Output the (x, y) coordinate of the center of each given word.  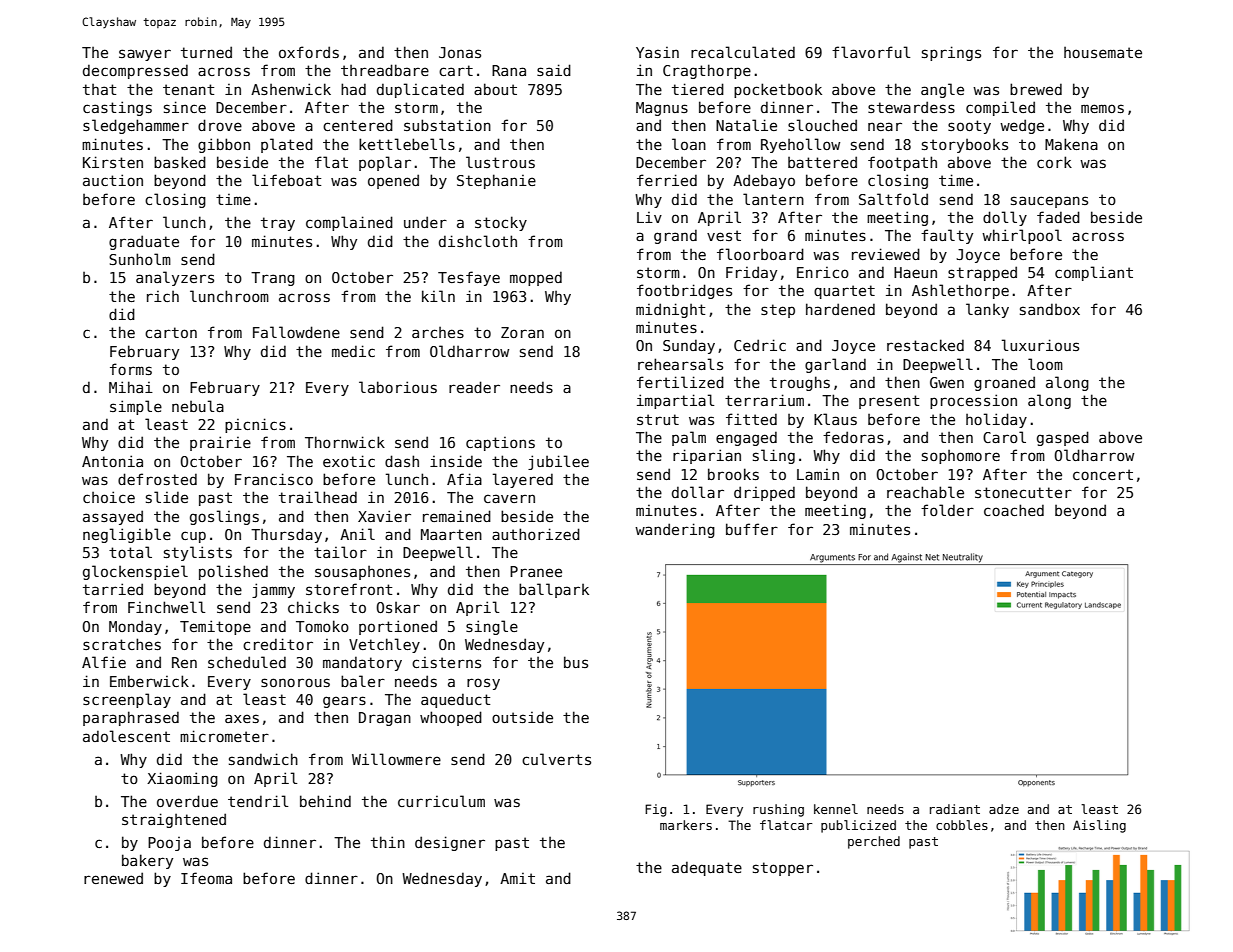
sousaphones (362, 573)
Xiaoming (182, 779)
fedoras (853, 437)
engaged (746, 438)
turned (206, 52)
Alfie (104, 662)
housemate (1103, 52)
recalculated (743, 52)
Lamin (818, 474)
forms (131, 369)
